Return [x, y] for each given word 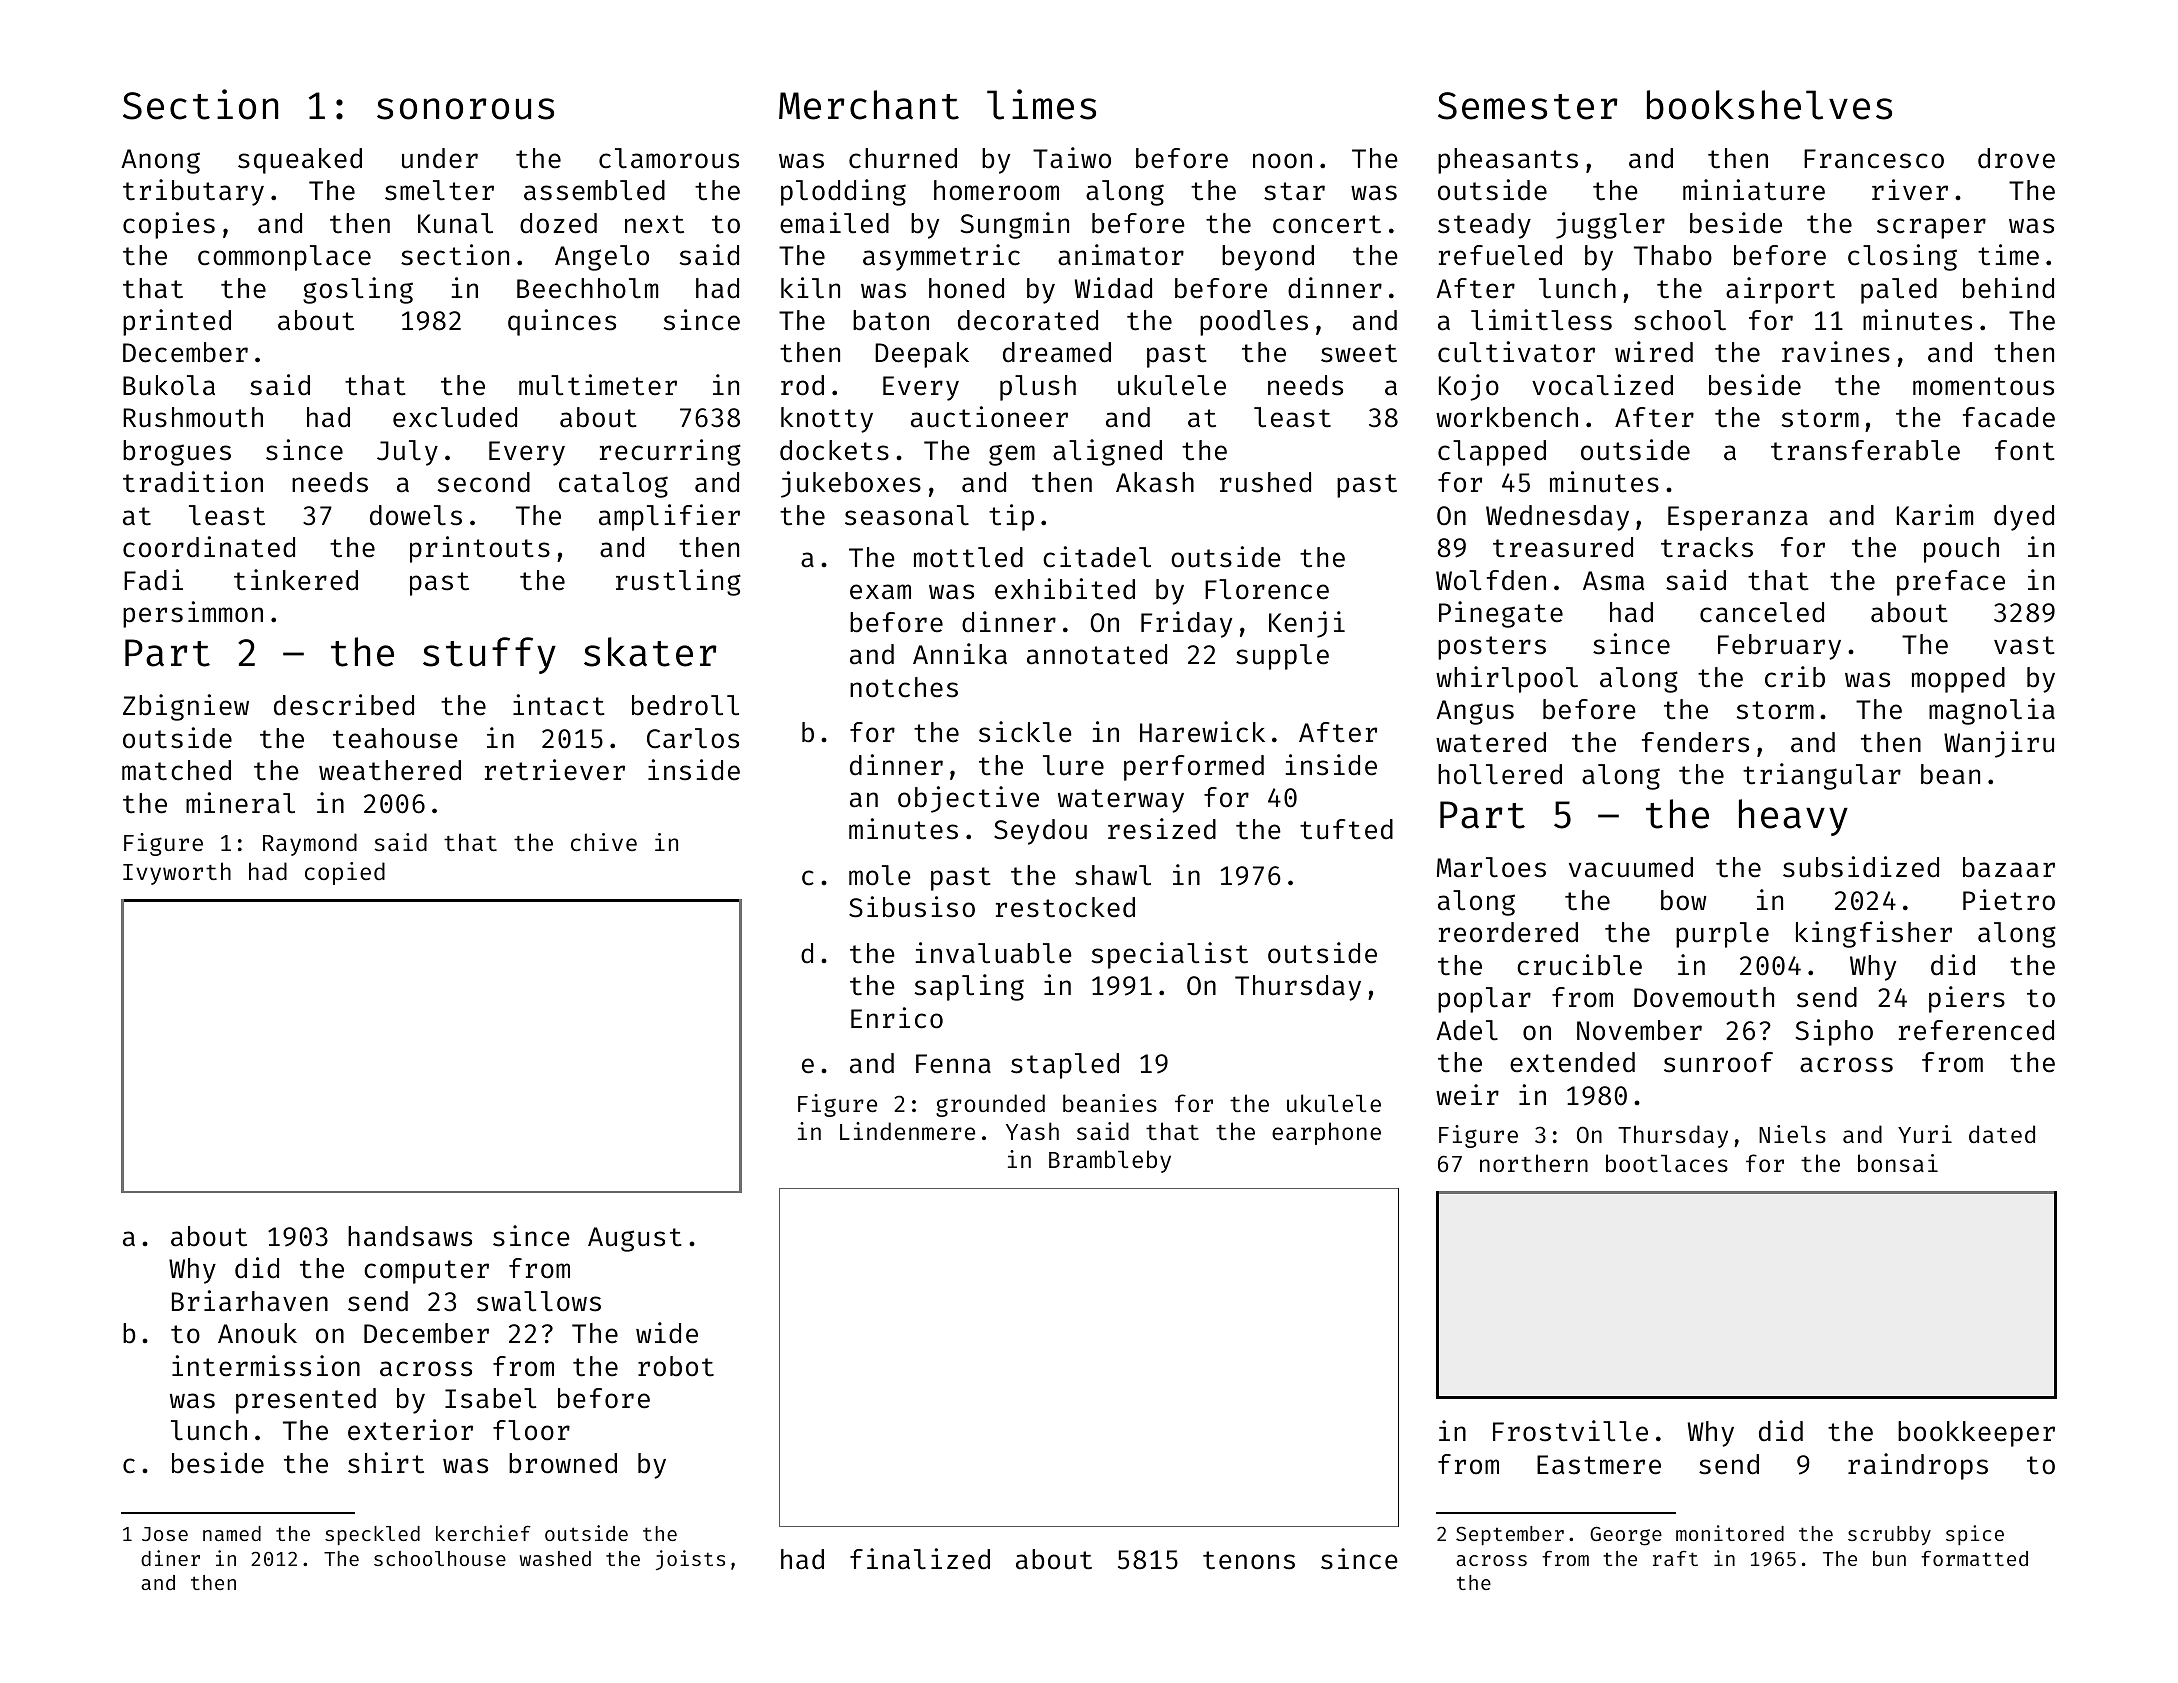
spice [1975, 1535]
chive [604, 842]
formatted [1974, 1558]
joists [690, 1560]
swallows [539, 1301]
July [407, 453]
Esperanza [1738, 518]
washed [555, 1558]
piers [1967, 999]
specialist [1170, 955]
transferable [1865, 450]
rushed [1265, 482]
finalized [920, 1559]
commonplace [284, 258]
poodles [1254, 323]
